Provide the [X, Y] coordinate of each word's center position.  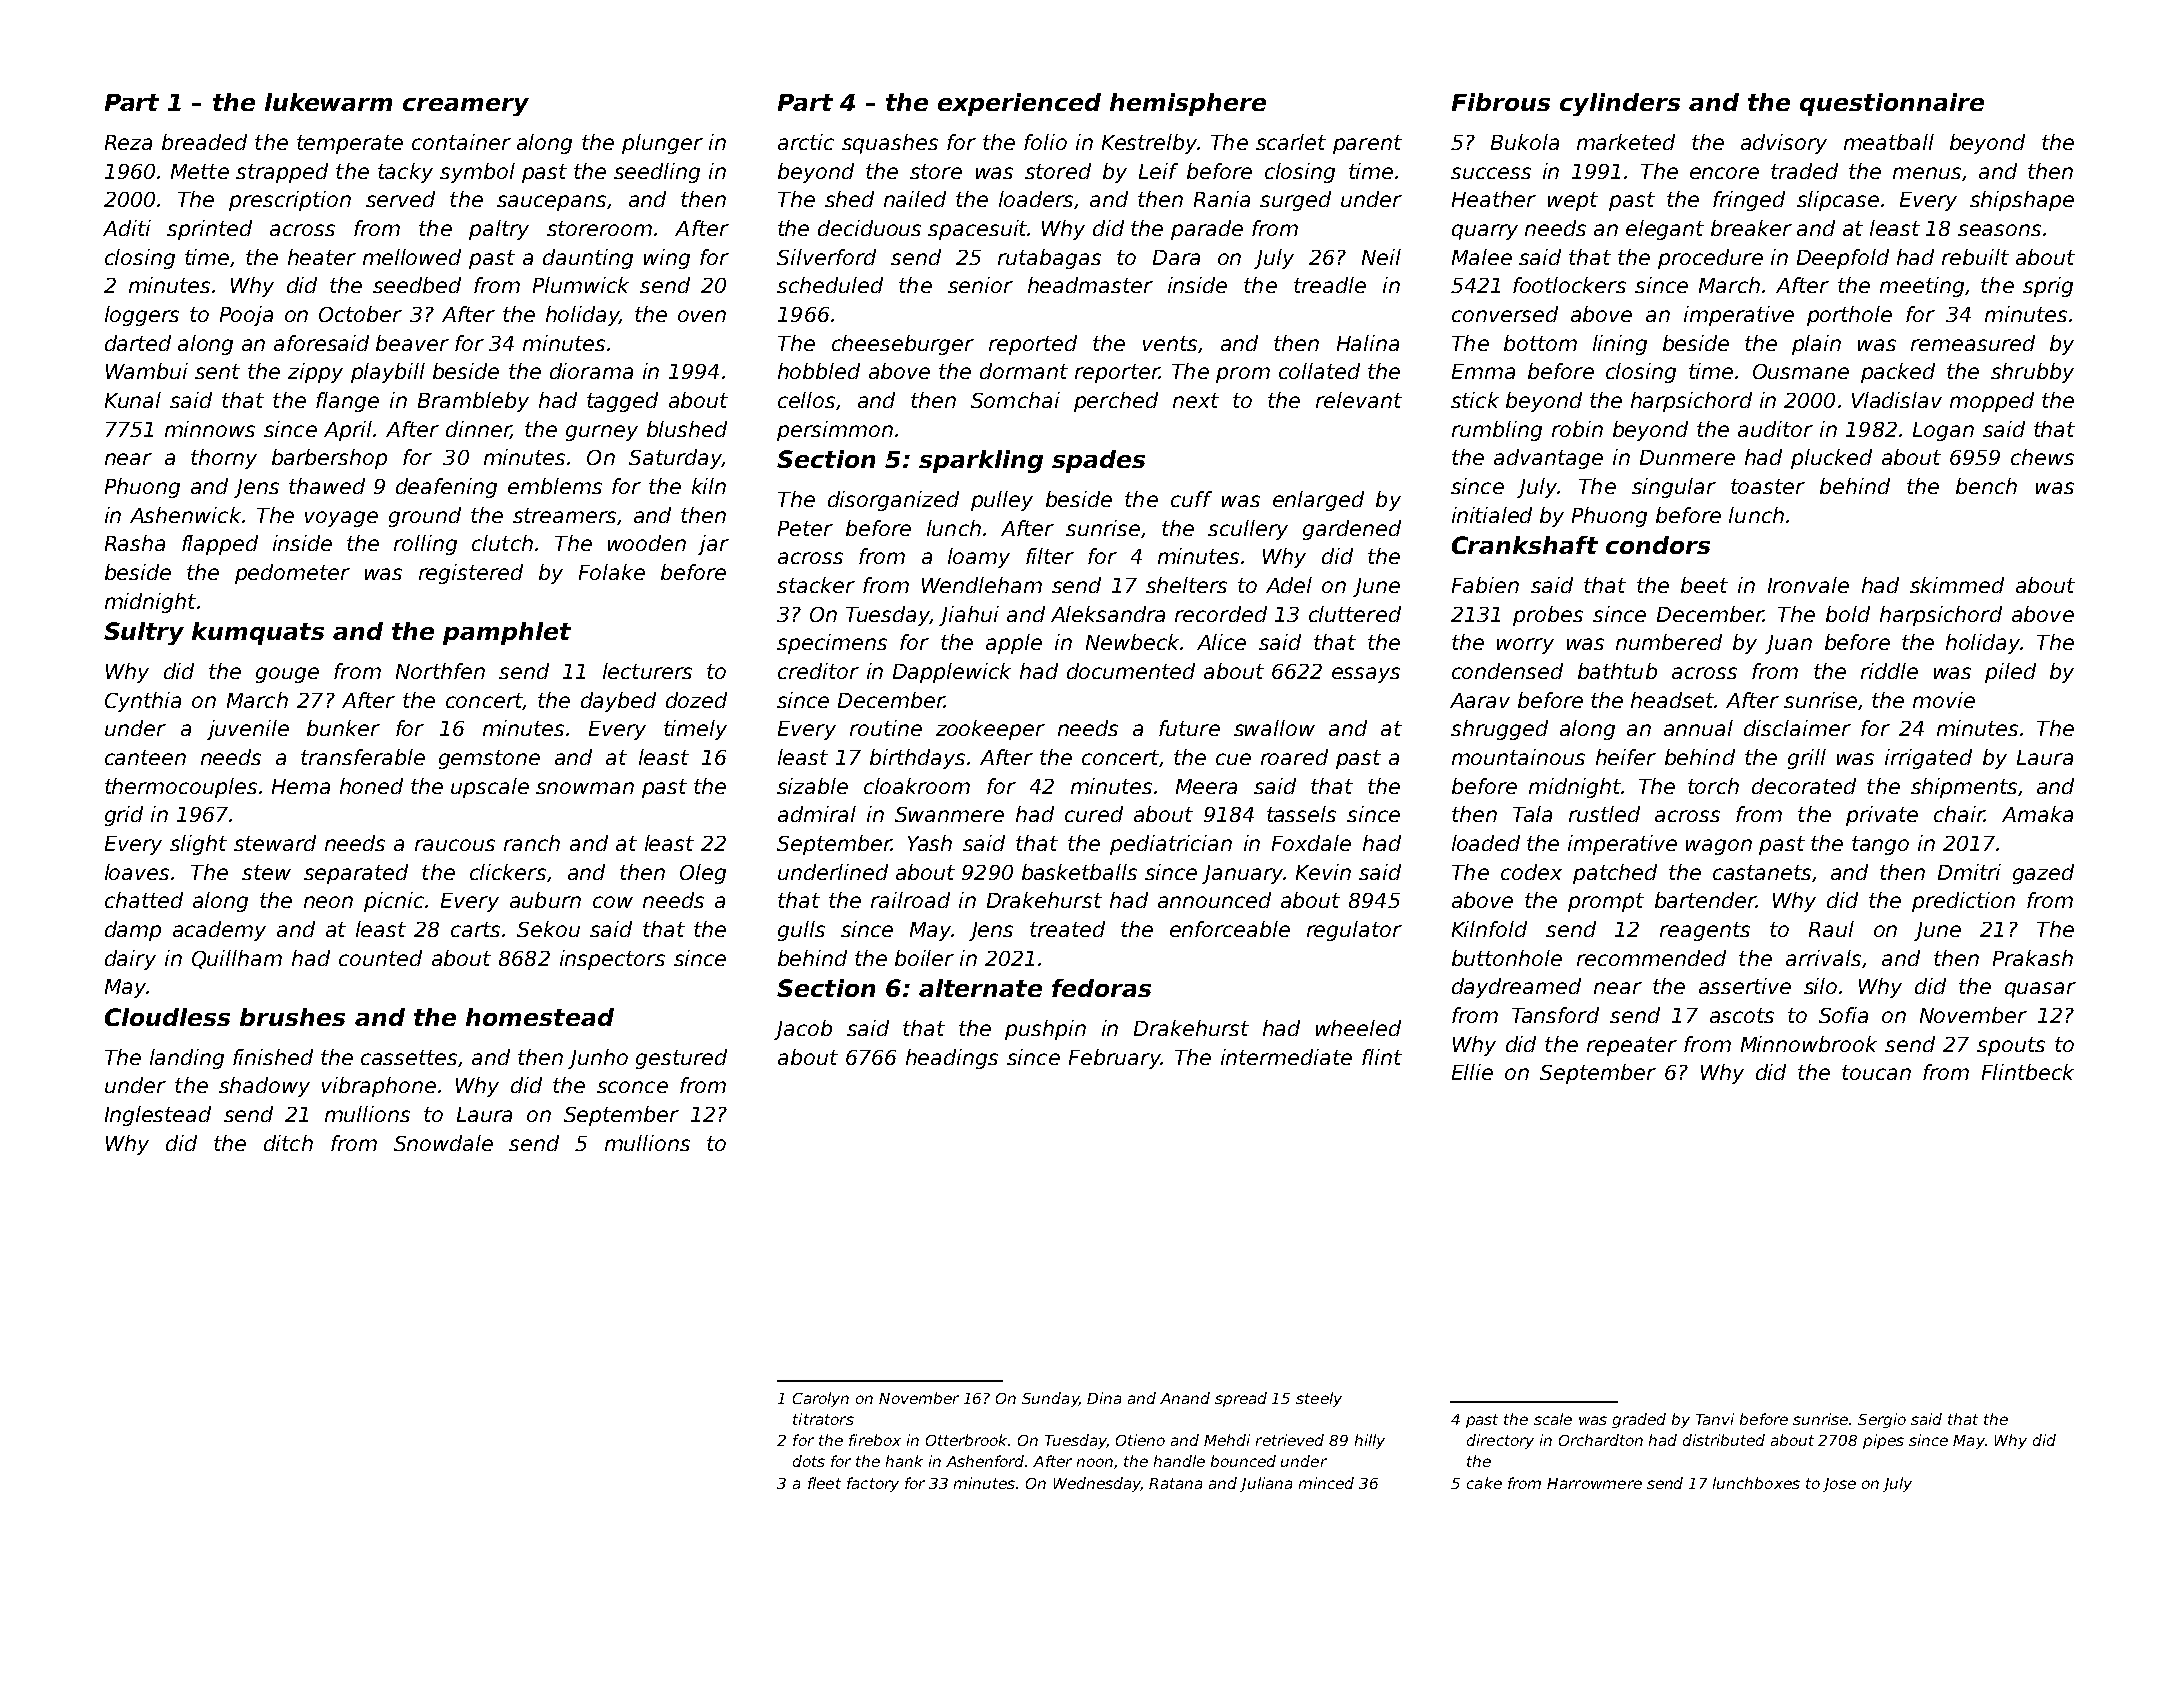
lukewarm [328, 102]
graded [1639, 1420]
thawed [327, 486]
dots [809, 1461]
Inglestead [158, 1116]
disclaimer [1797, 728]
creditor [818, 671]
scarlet [1291, 142]
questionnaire [1892, 104]
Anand [1185, 1398]
